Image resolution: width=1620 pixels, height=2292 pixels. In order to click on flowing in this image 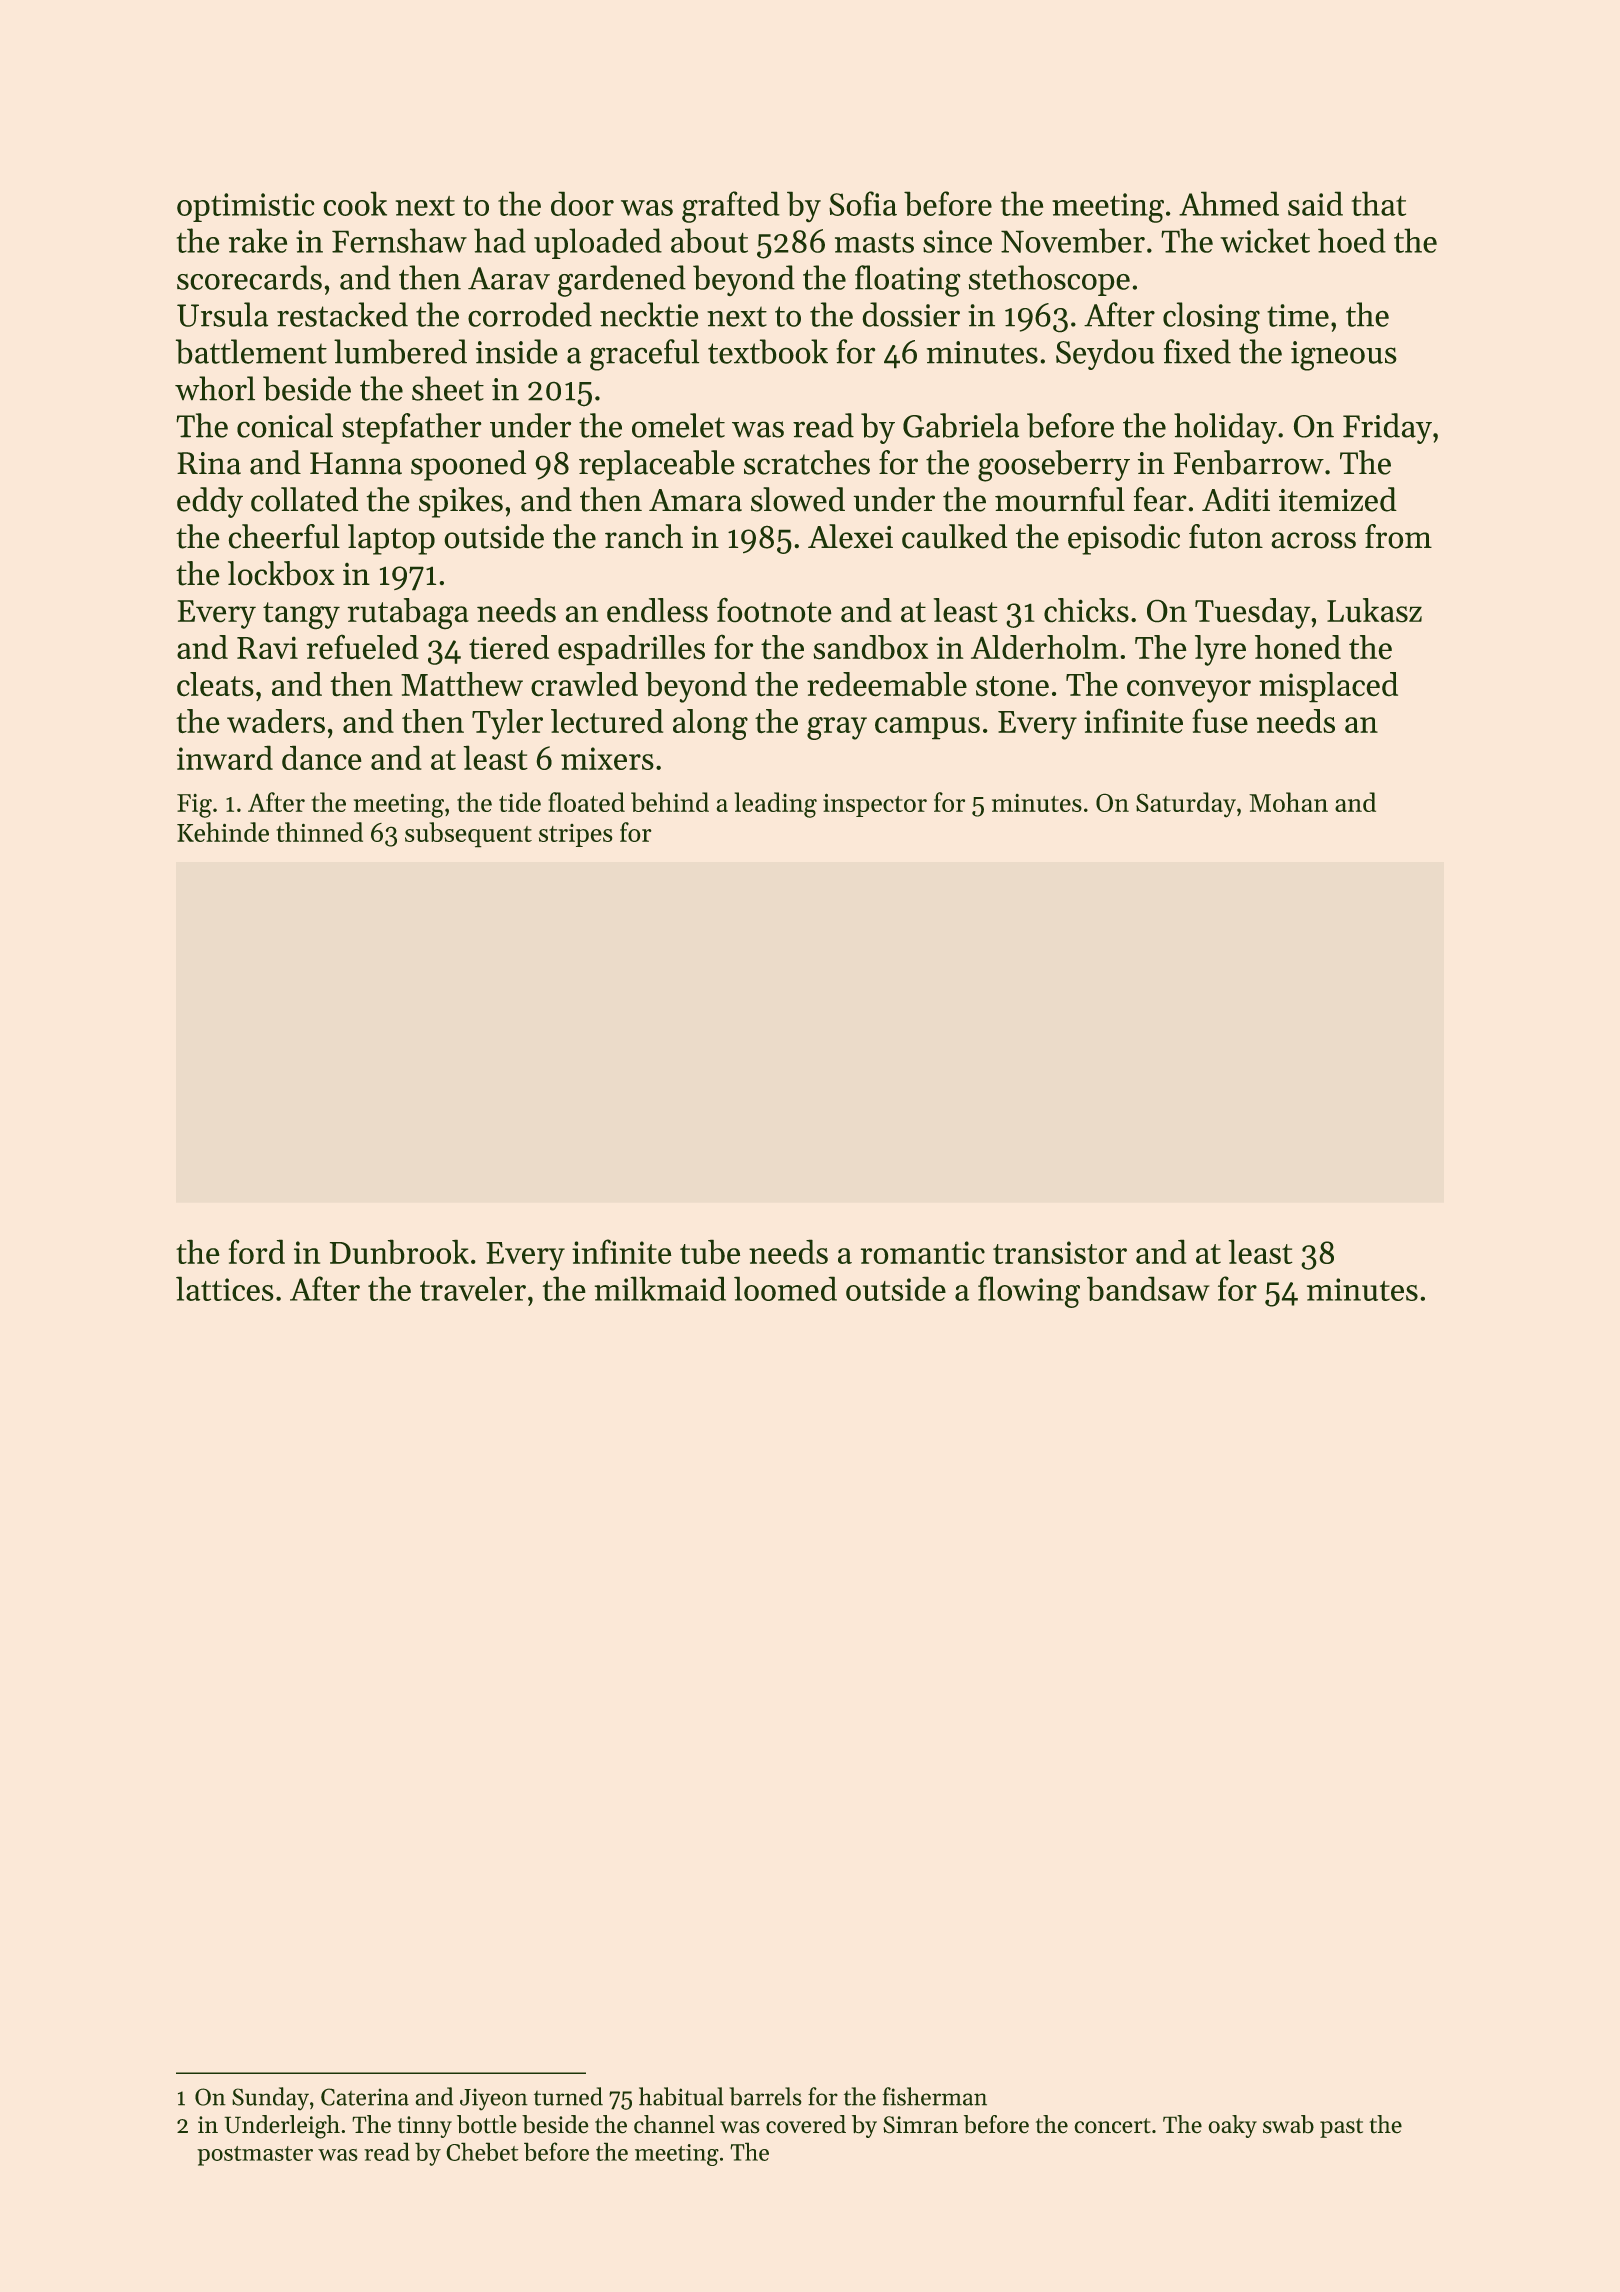, I will do `click(1029, 1292)`.
